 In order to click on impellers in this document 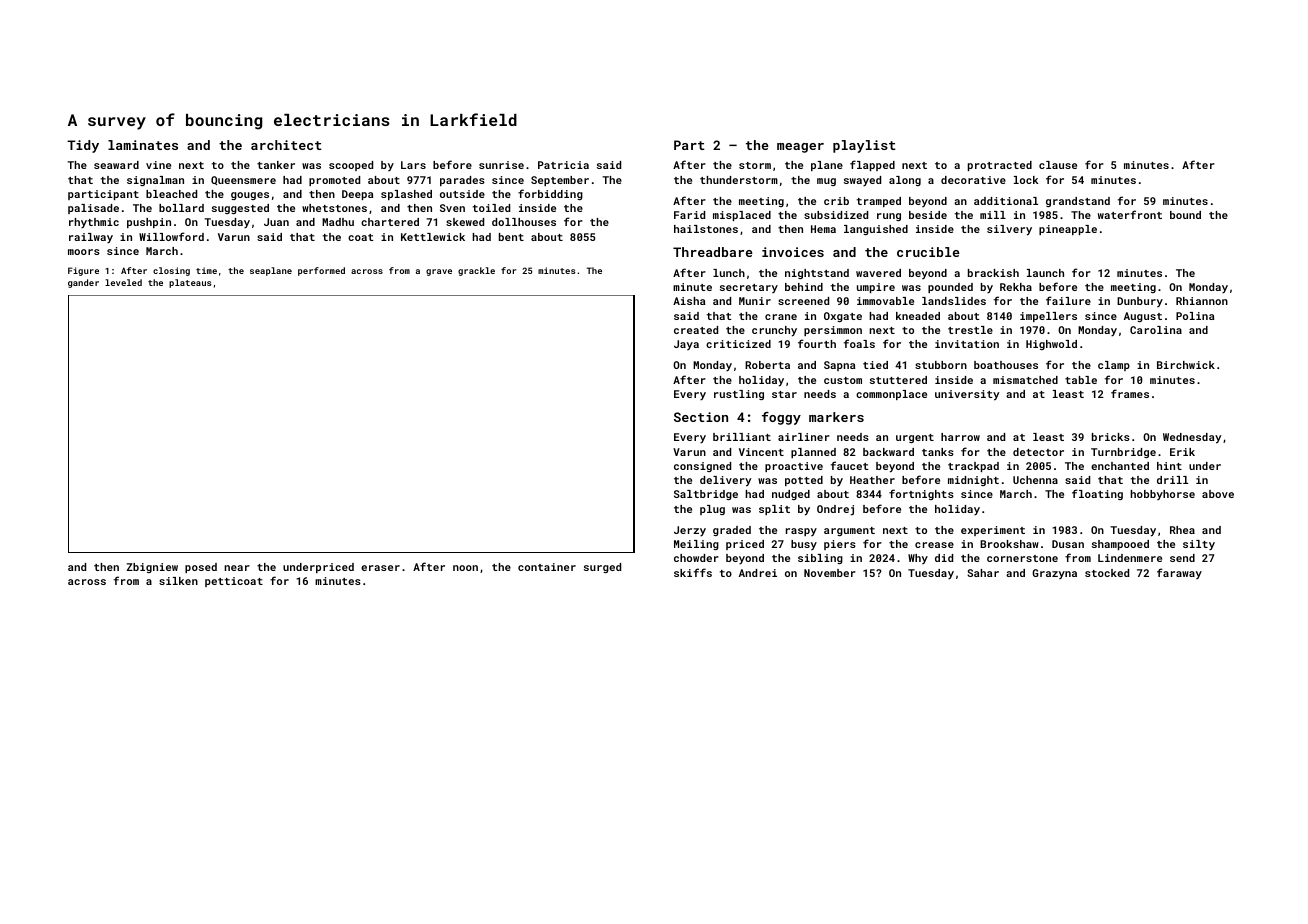, I will do `click(1048, 317)`.
